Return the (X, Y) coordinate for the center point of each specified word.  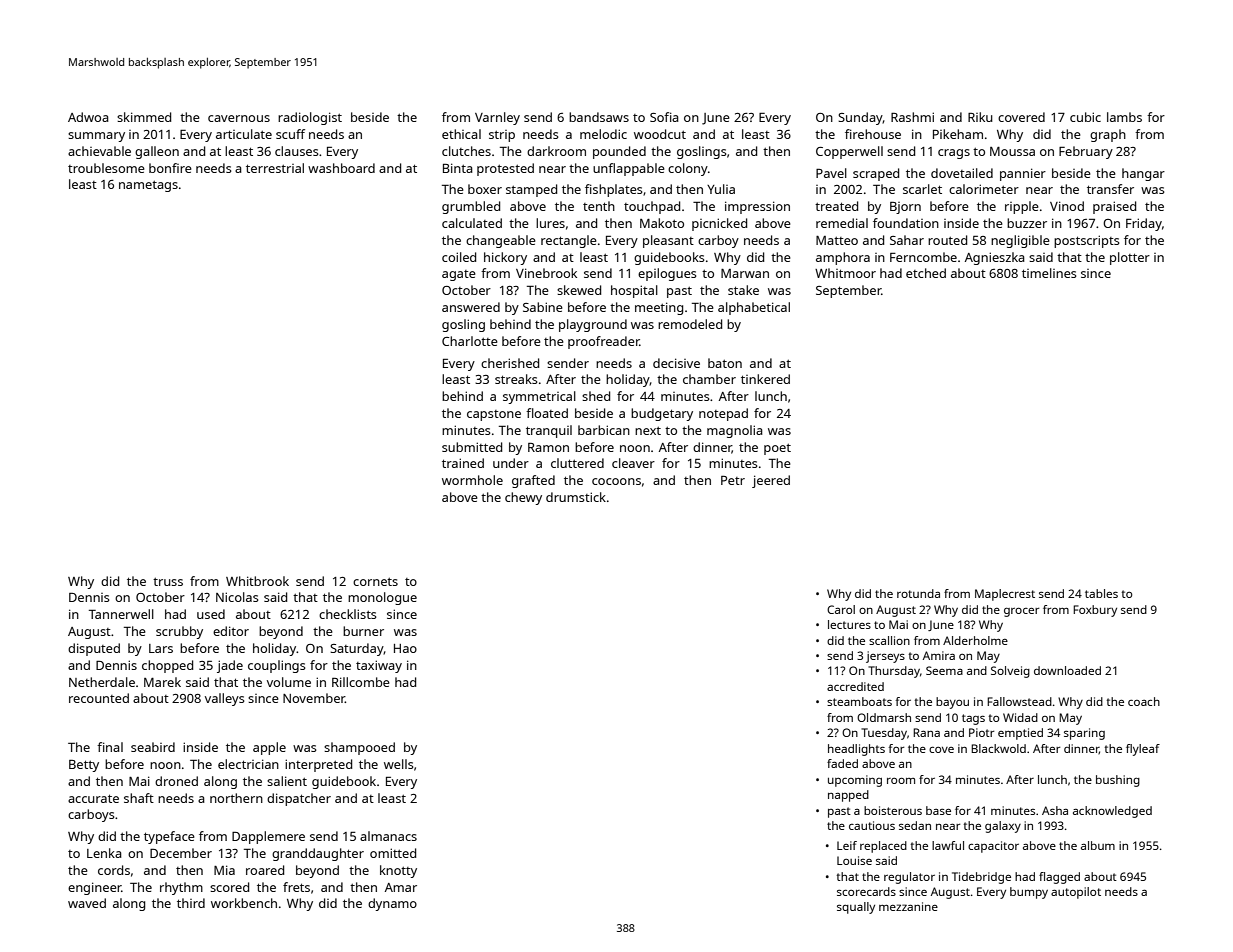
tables (1101, 593)
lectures (849, 624)
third (191, 903)
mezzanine (908, 906)
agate (459, 275)
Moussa (1012, 151)
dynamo (392, 904)
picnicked (719, 224)
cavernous (239, 118)
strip (502, 136)
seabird (153, 747)
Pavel (831, 173)
